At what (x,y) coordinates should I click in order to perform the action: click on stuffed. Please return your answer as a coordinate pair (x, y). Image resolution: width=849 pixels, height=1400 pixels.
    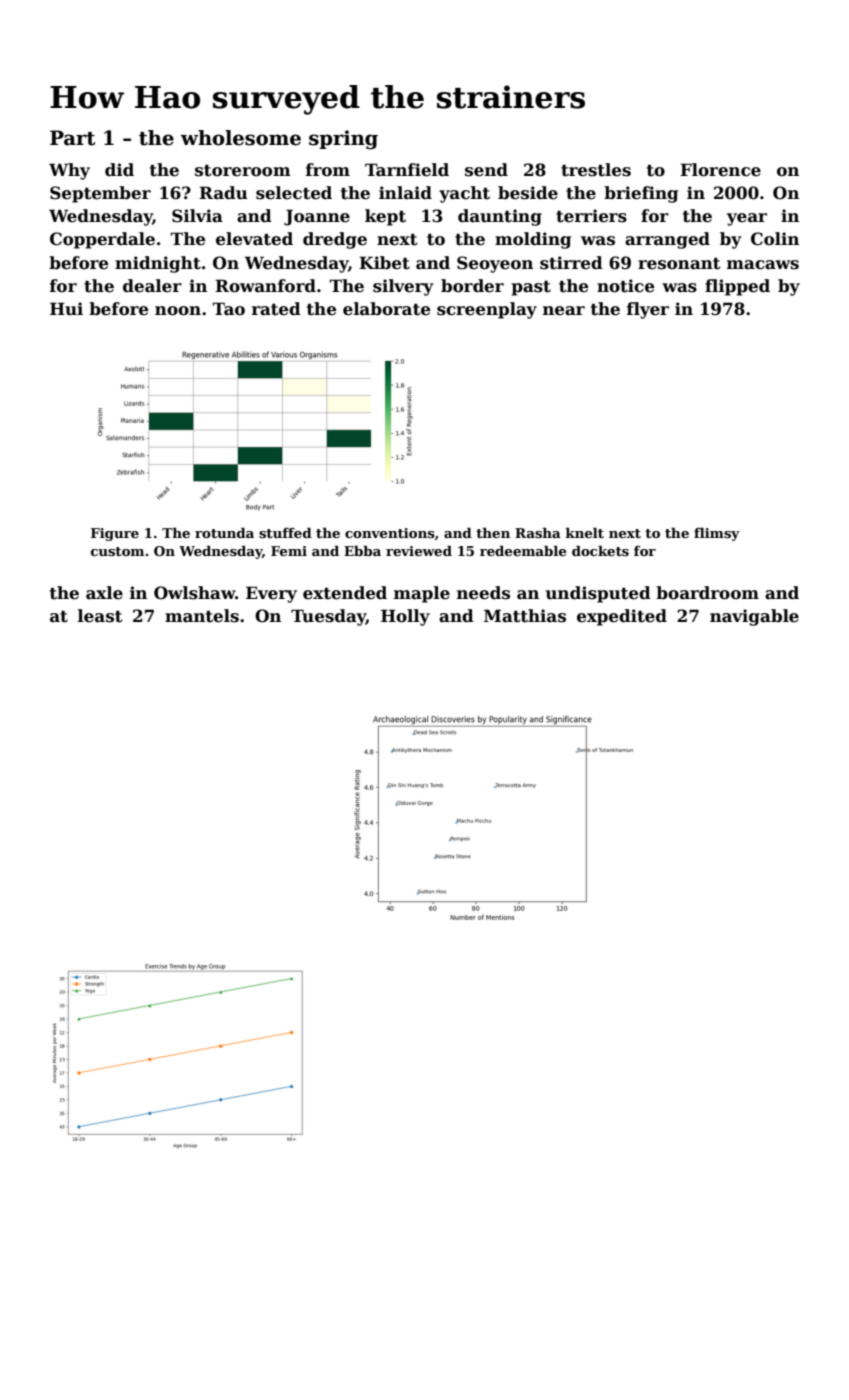
    Looking at the image, I should click on (285, 533).
